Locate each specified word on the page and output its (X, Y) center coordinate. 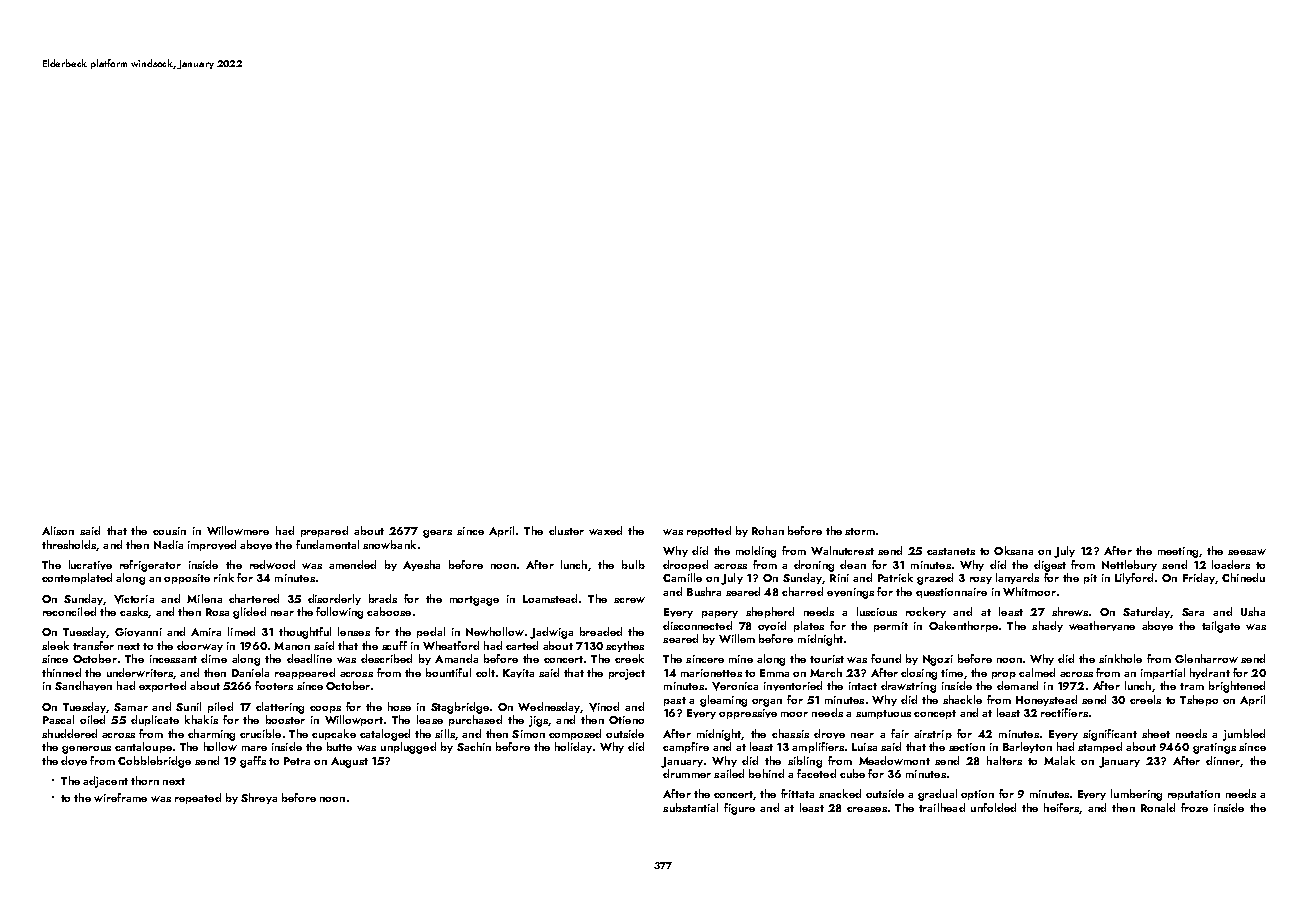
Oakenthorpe (963, 626)
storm (860, 531)
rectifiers (1064, 712)
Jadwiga (551, 633)
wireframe (120, 797)
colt (485, 672)
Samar (131, 707)
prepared (324, 531)
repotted (709, 531)
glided (249, 613)
